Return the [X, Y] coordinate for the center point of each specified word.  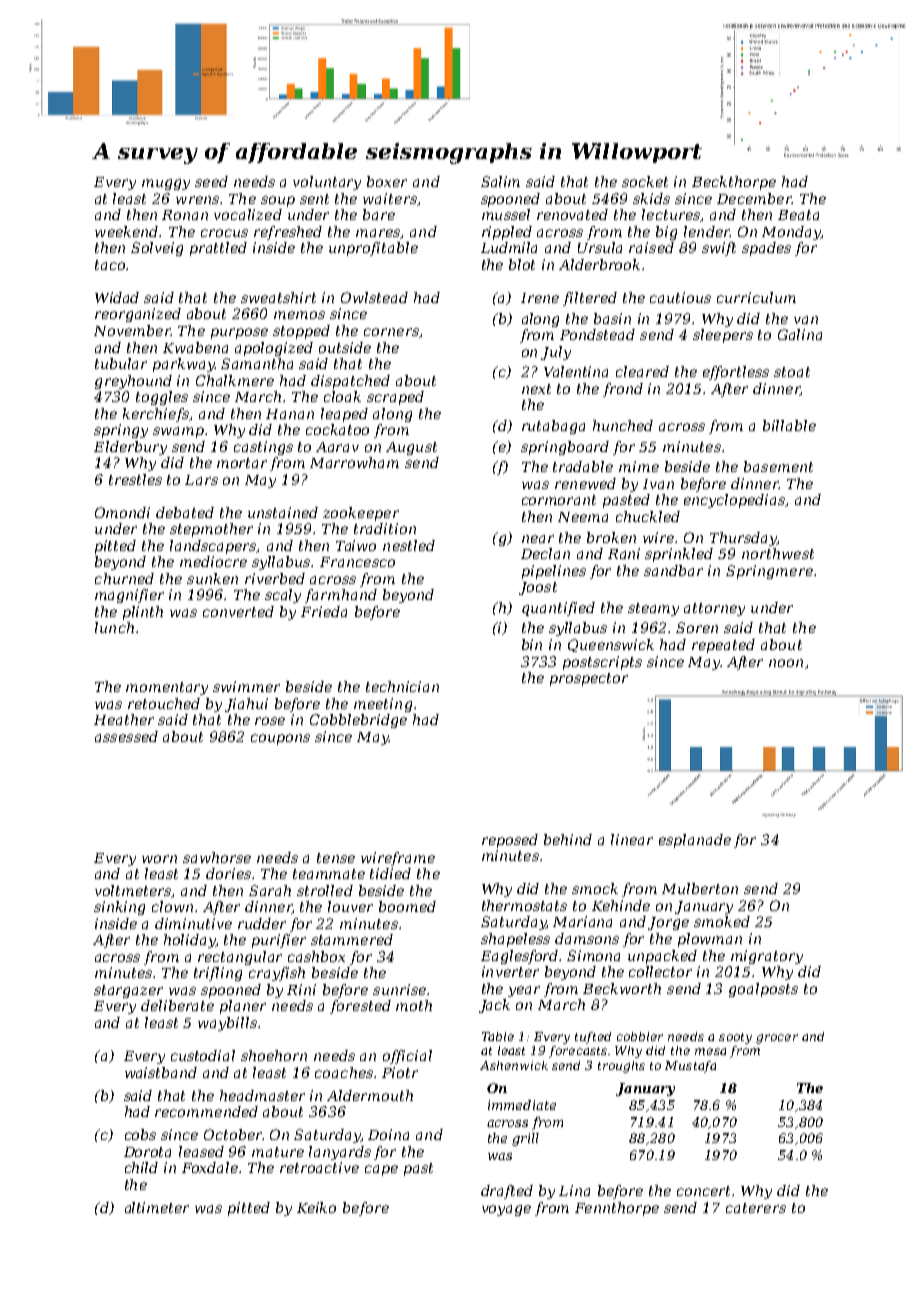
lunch [114, 627]
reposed [510, 841]
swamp [178, 432]
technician [402, 686]
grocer [777, 1039]
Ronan [185, 215]
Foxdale [210, 1167]
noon [786, 663]
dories [229, 873]
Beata [798, 215]
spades [766, 249]
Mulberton [700, 888]
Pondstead [597, 334]
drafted [507, 1192]
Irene [540, 298]
